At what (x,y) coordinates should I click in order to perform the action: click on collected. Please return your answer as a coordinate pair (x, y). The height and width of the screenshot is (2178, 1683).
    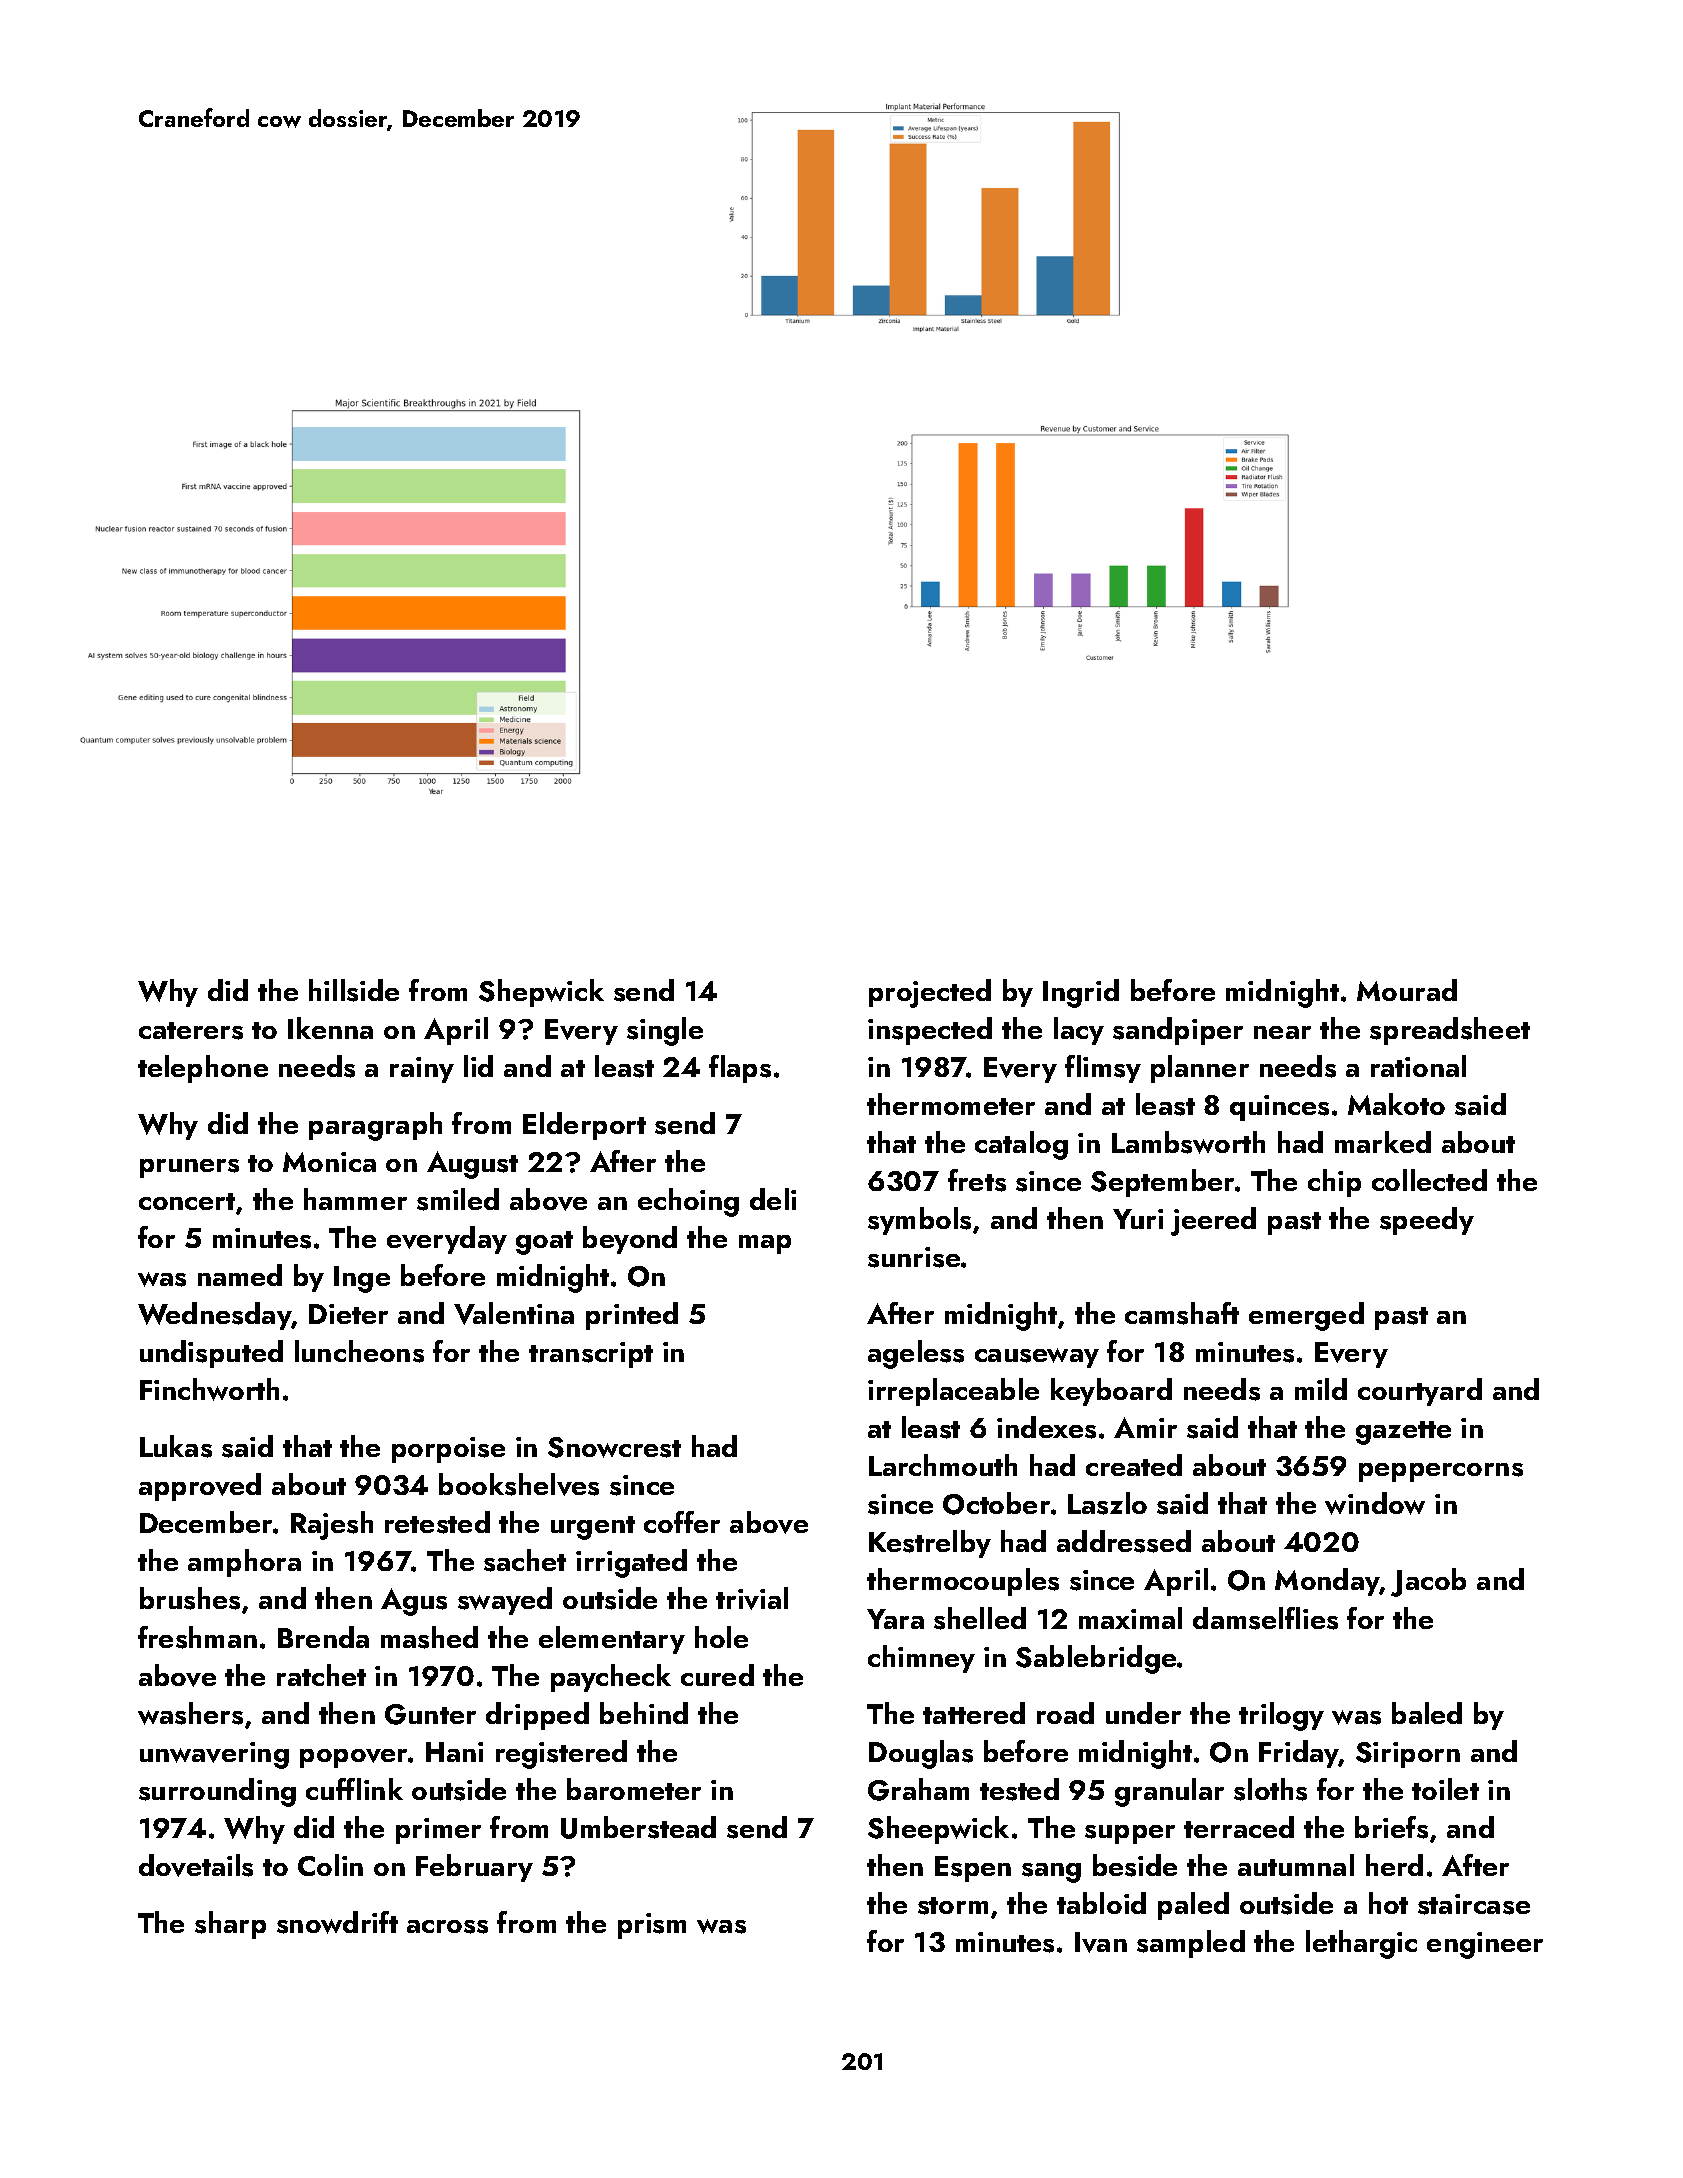
    Looking at the image, I should click on (1429, 1180).
